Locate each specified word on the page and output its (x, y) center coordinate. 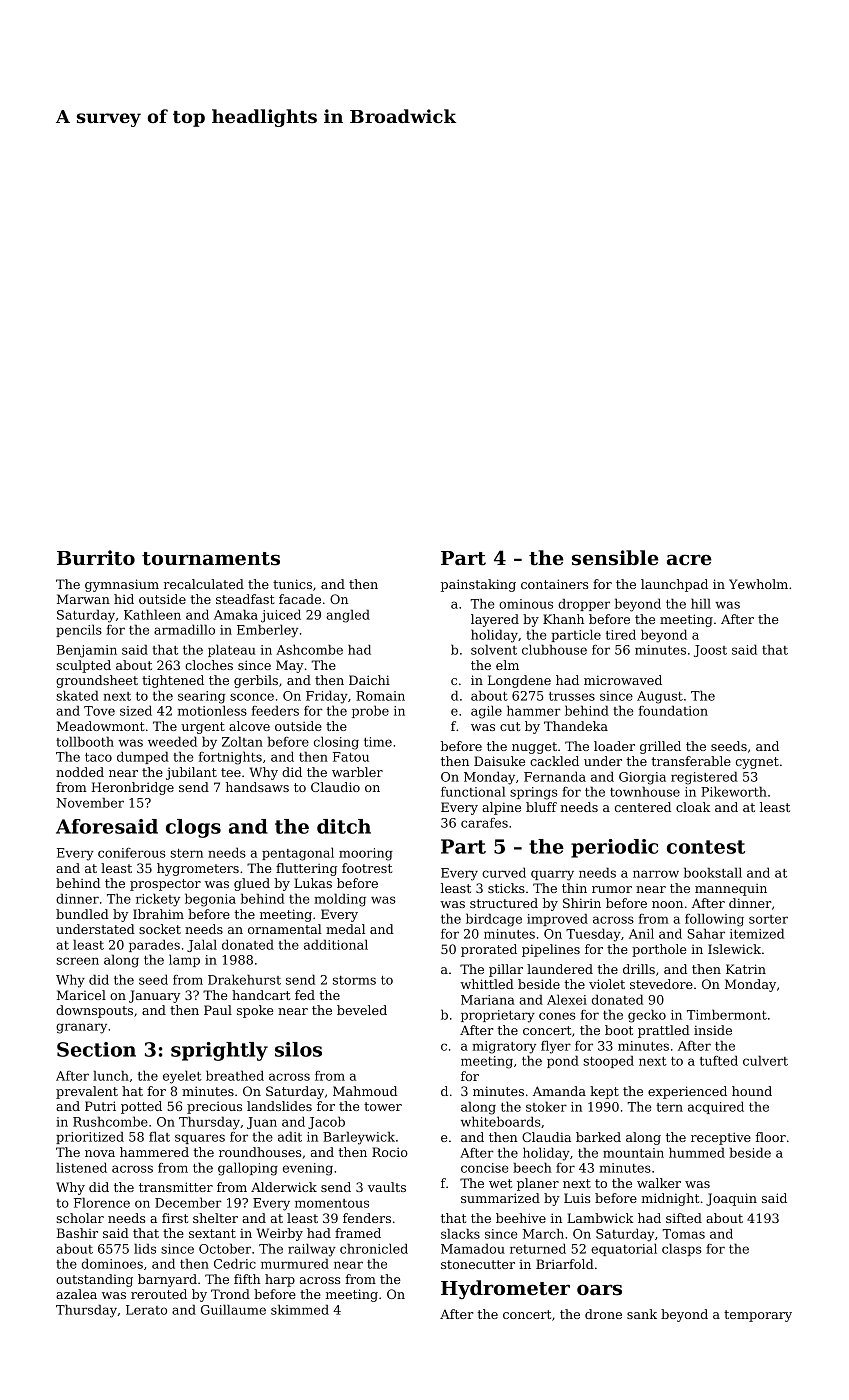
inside (713, 1030)
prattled (664, 1031)
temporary (758, 1316)
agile (486, 712)
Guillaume (233, 1309)
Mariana (488, 1000)
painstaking (478, 585)
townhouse (645, 791)
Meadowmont (101, 726)
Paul (218, 1010)
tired (621, 634)
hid (124, 599)
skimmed (300, 1309)
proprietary (498, 1016)
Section (96, 1049)
